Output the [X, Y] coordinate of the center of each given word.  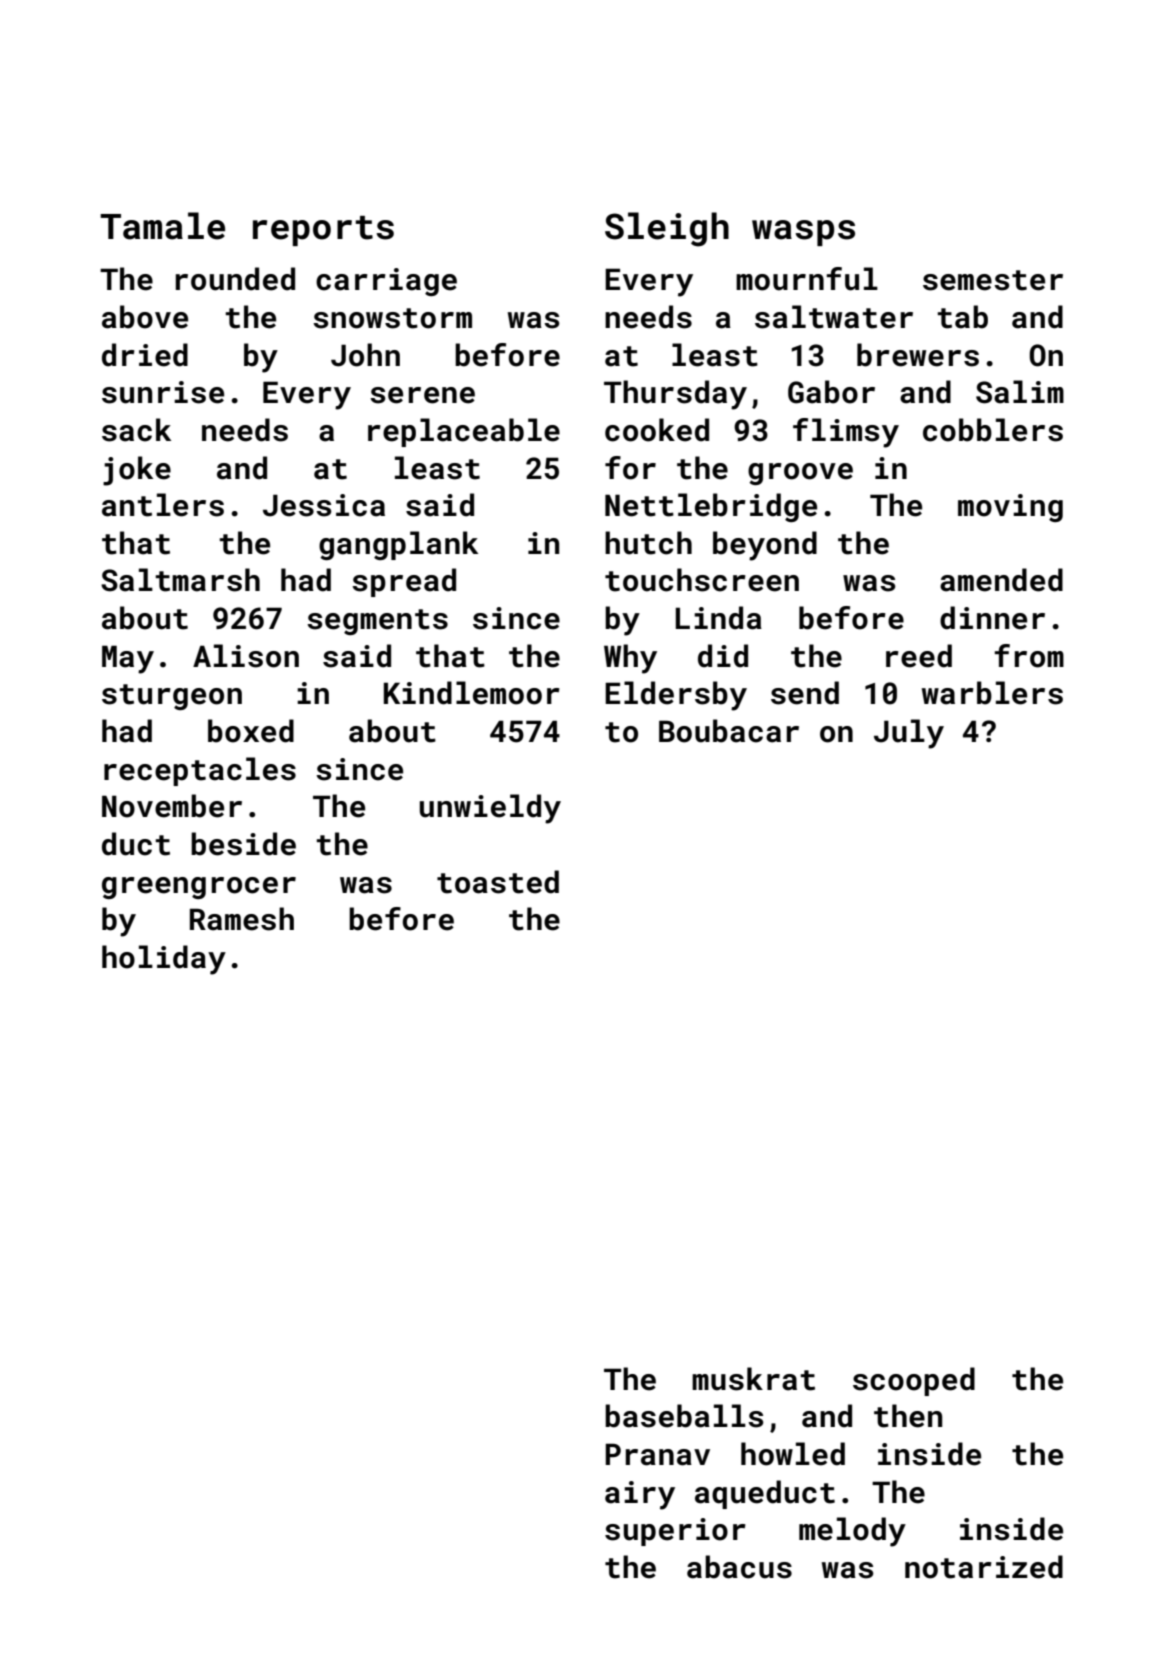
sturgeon [172, 697]
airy [640, 1495]
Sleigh [667, 229]
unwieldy [490, 809]
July [909, 734]
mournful [807, 279]
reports [323, 231]
